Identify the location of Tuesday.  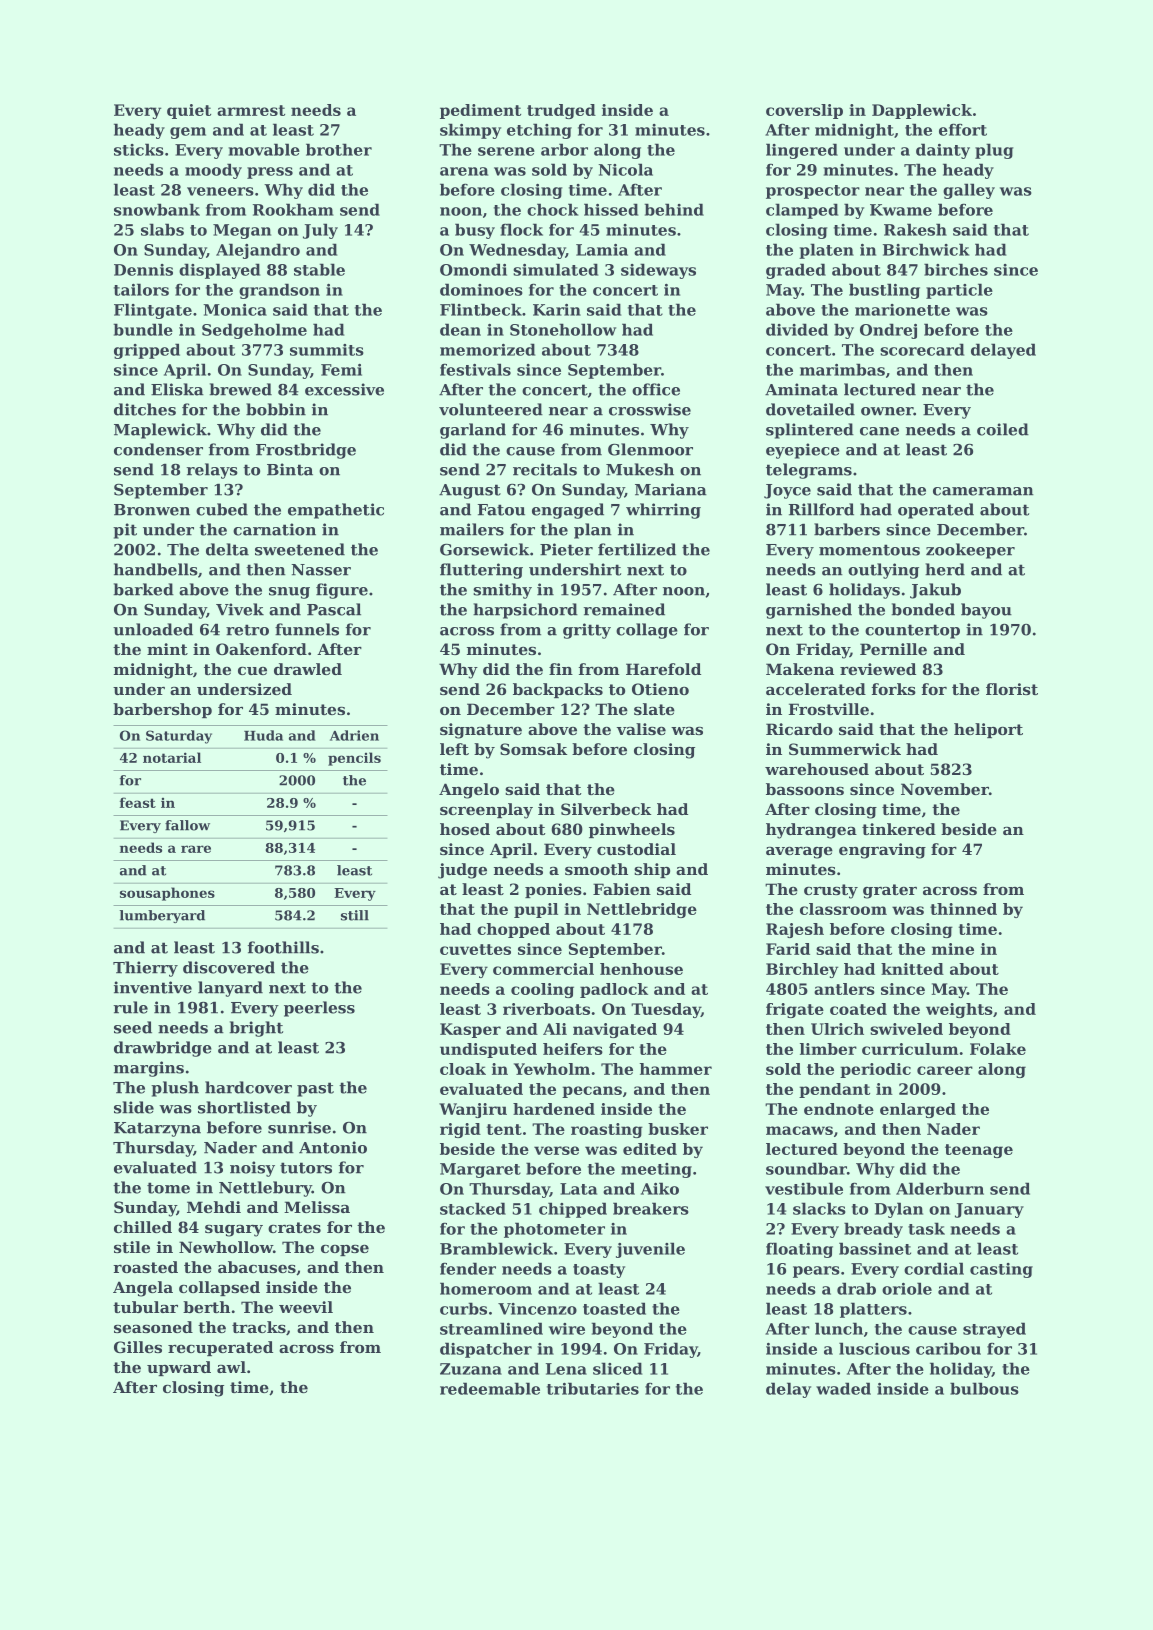
(666, 1010).
